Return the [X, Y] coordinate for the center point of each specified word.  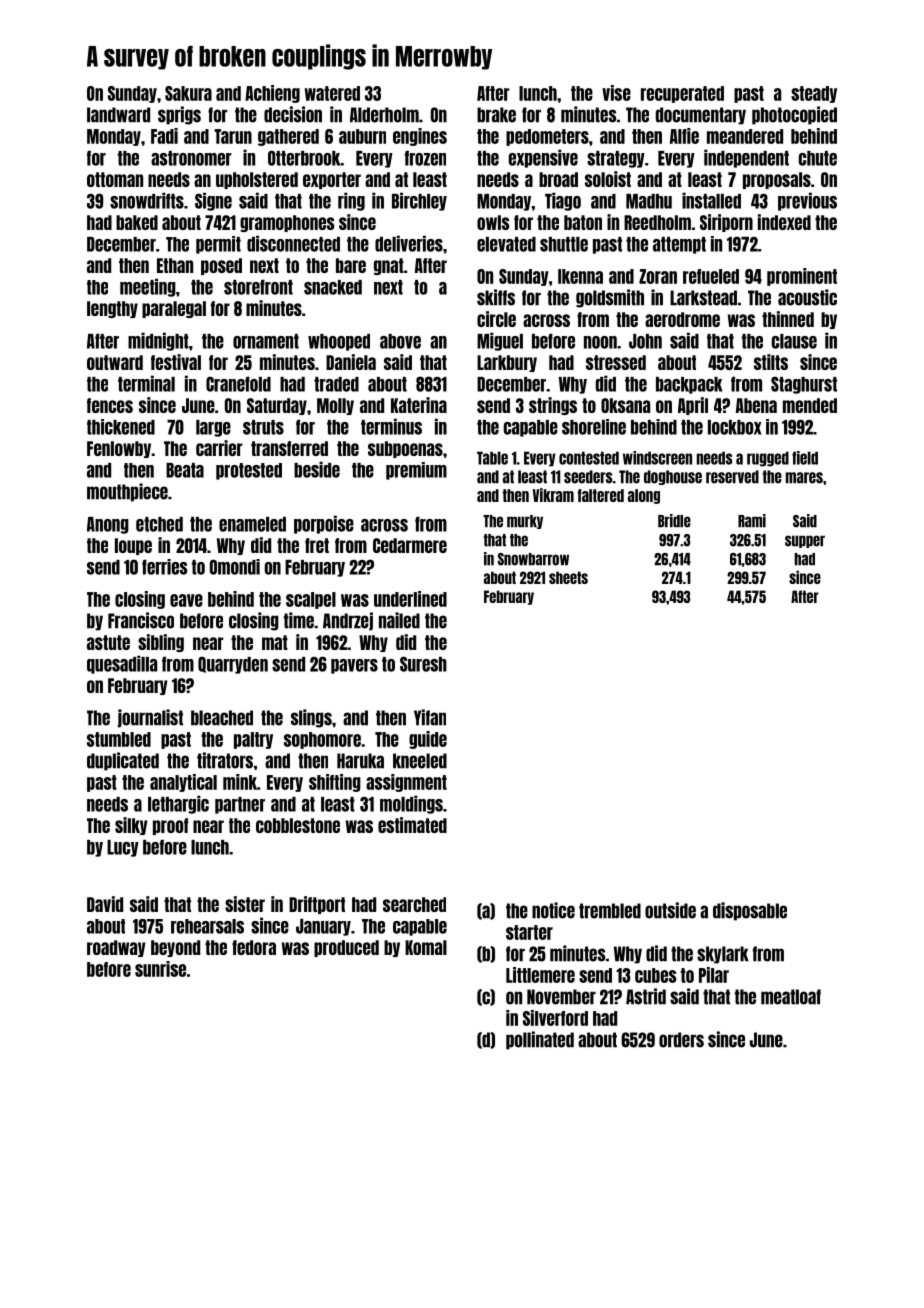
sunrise [160, 969]
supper [805, 541]
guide [428, 740]
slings [311, 718]
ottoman [115, 179]
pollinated [540, 1040]
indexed [784, 222]
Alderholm [384, 115]
